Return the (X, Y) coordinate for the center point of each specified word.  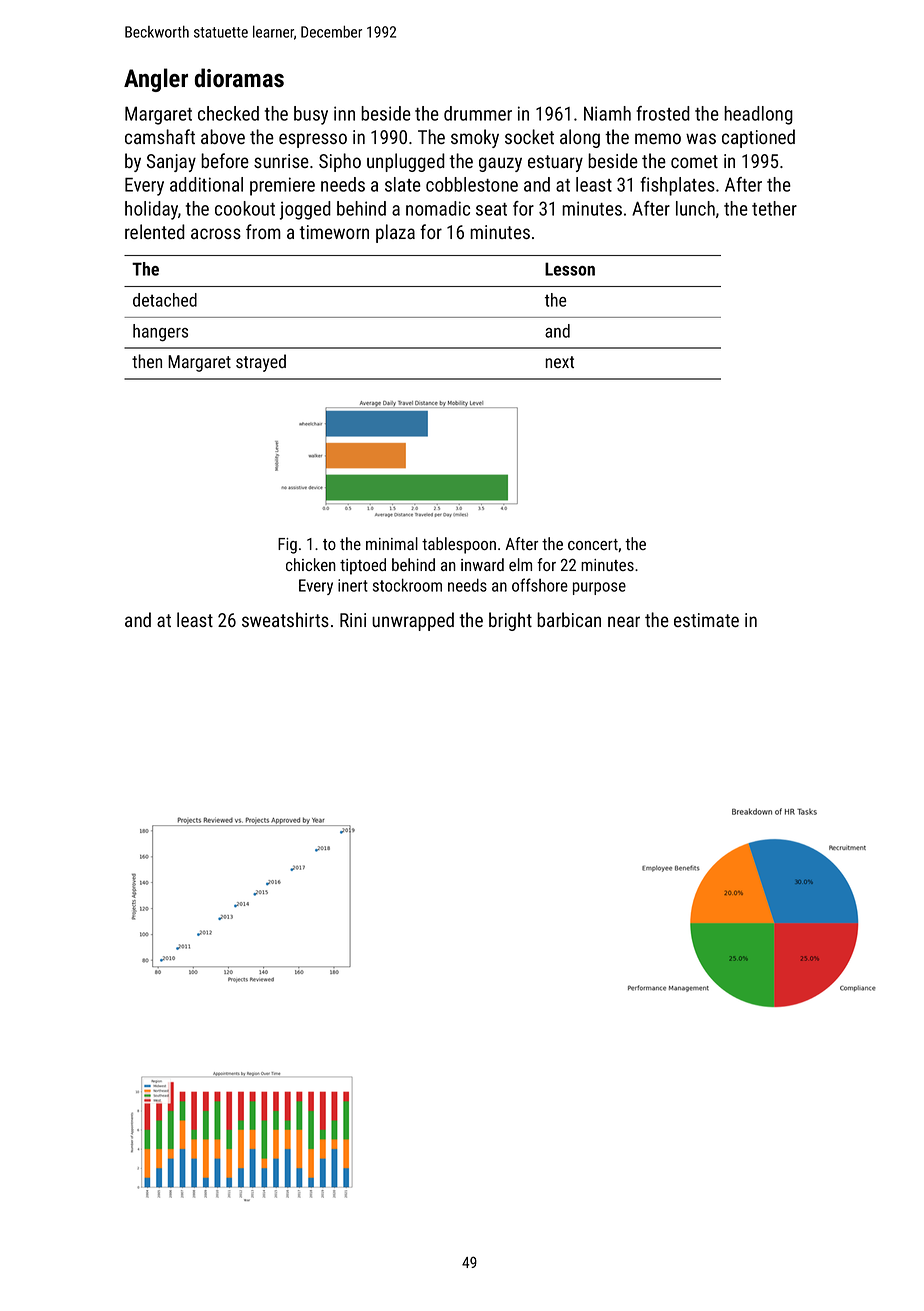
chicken (311, 564)
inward (482, 564)
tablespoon (459, 545)
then (147, 361)
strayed (261, 363)
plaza (395, 233)
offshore (540, 585)
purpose (599, 588)
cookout (245, 208)
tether (774, 208)
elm (520, 564)
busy (311, 115)
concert (593, 544)
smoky (475, 138)
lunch (695, 208)
